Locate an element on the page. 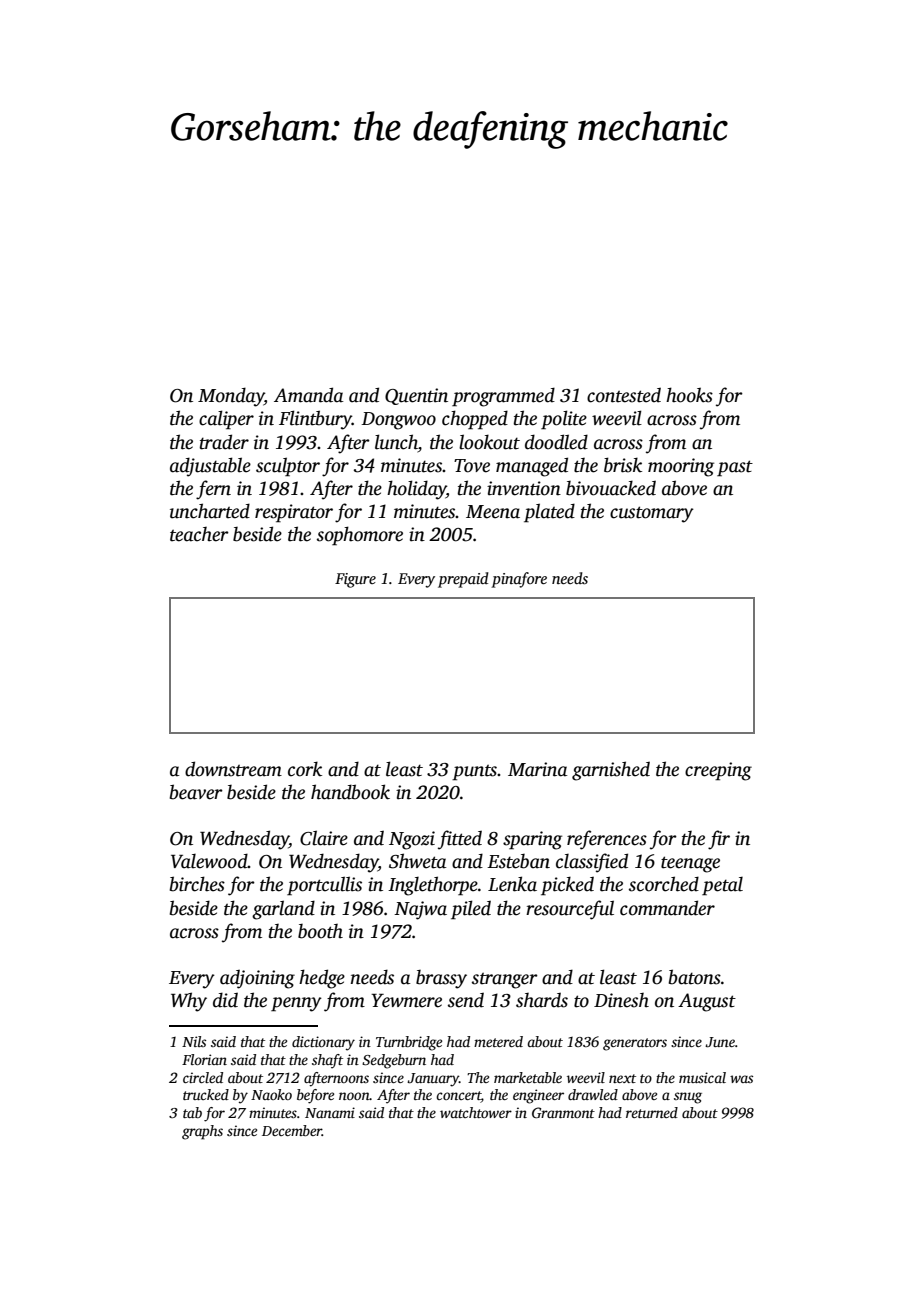  December is located at coordinates (292, 1130).
